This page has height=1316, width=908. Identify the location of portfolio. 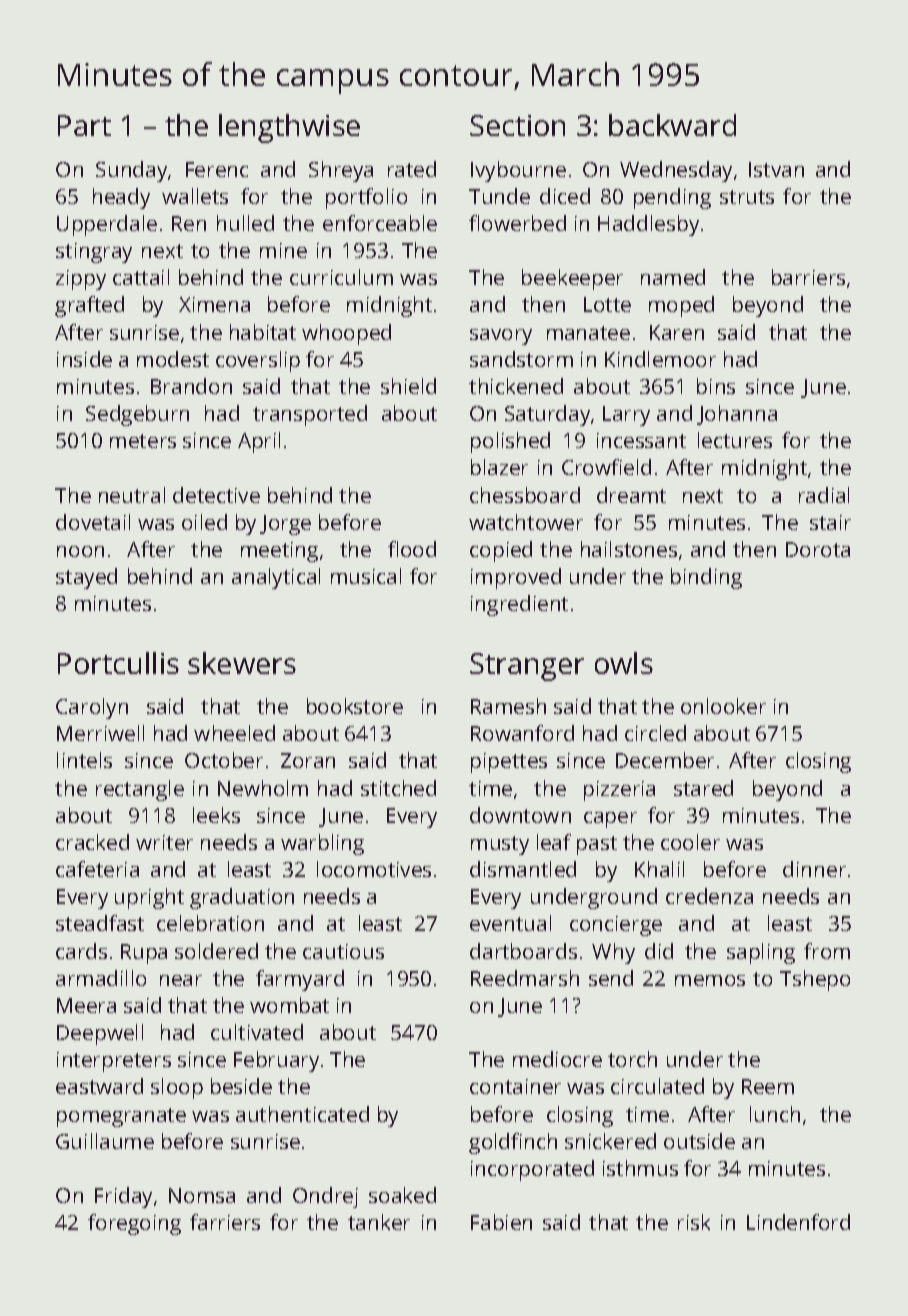
(366, 198).
